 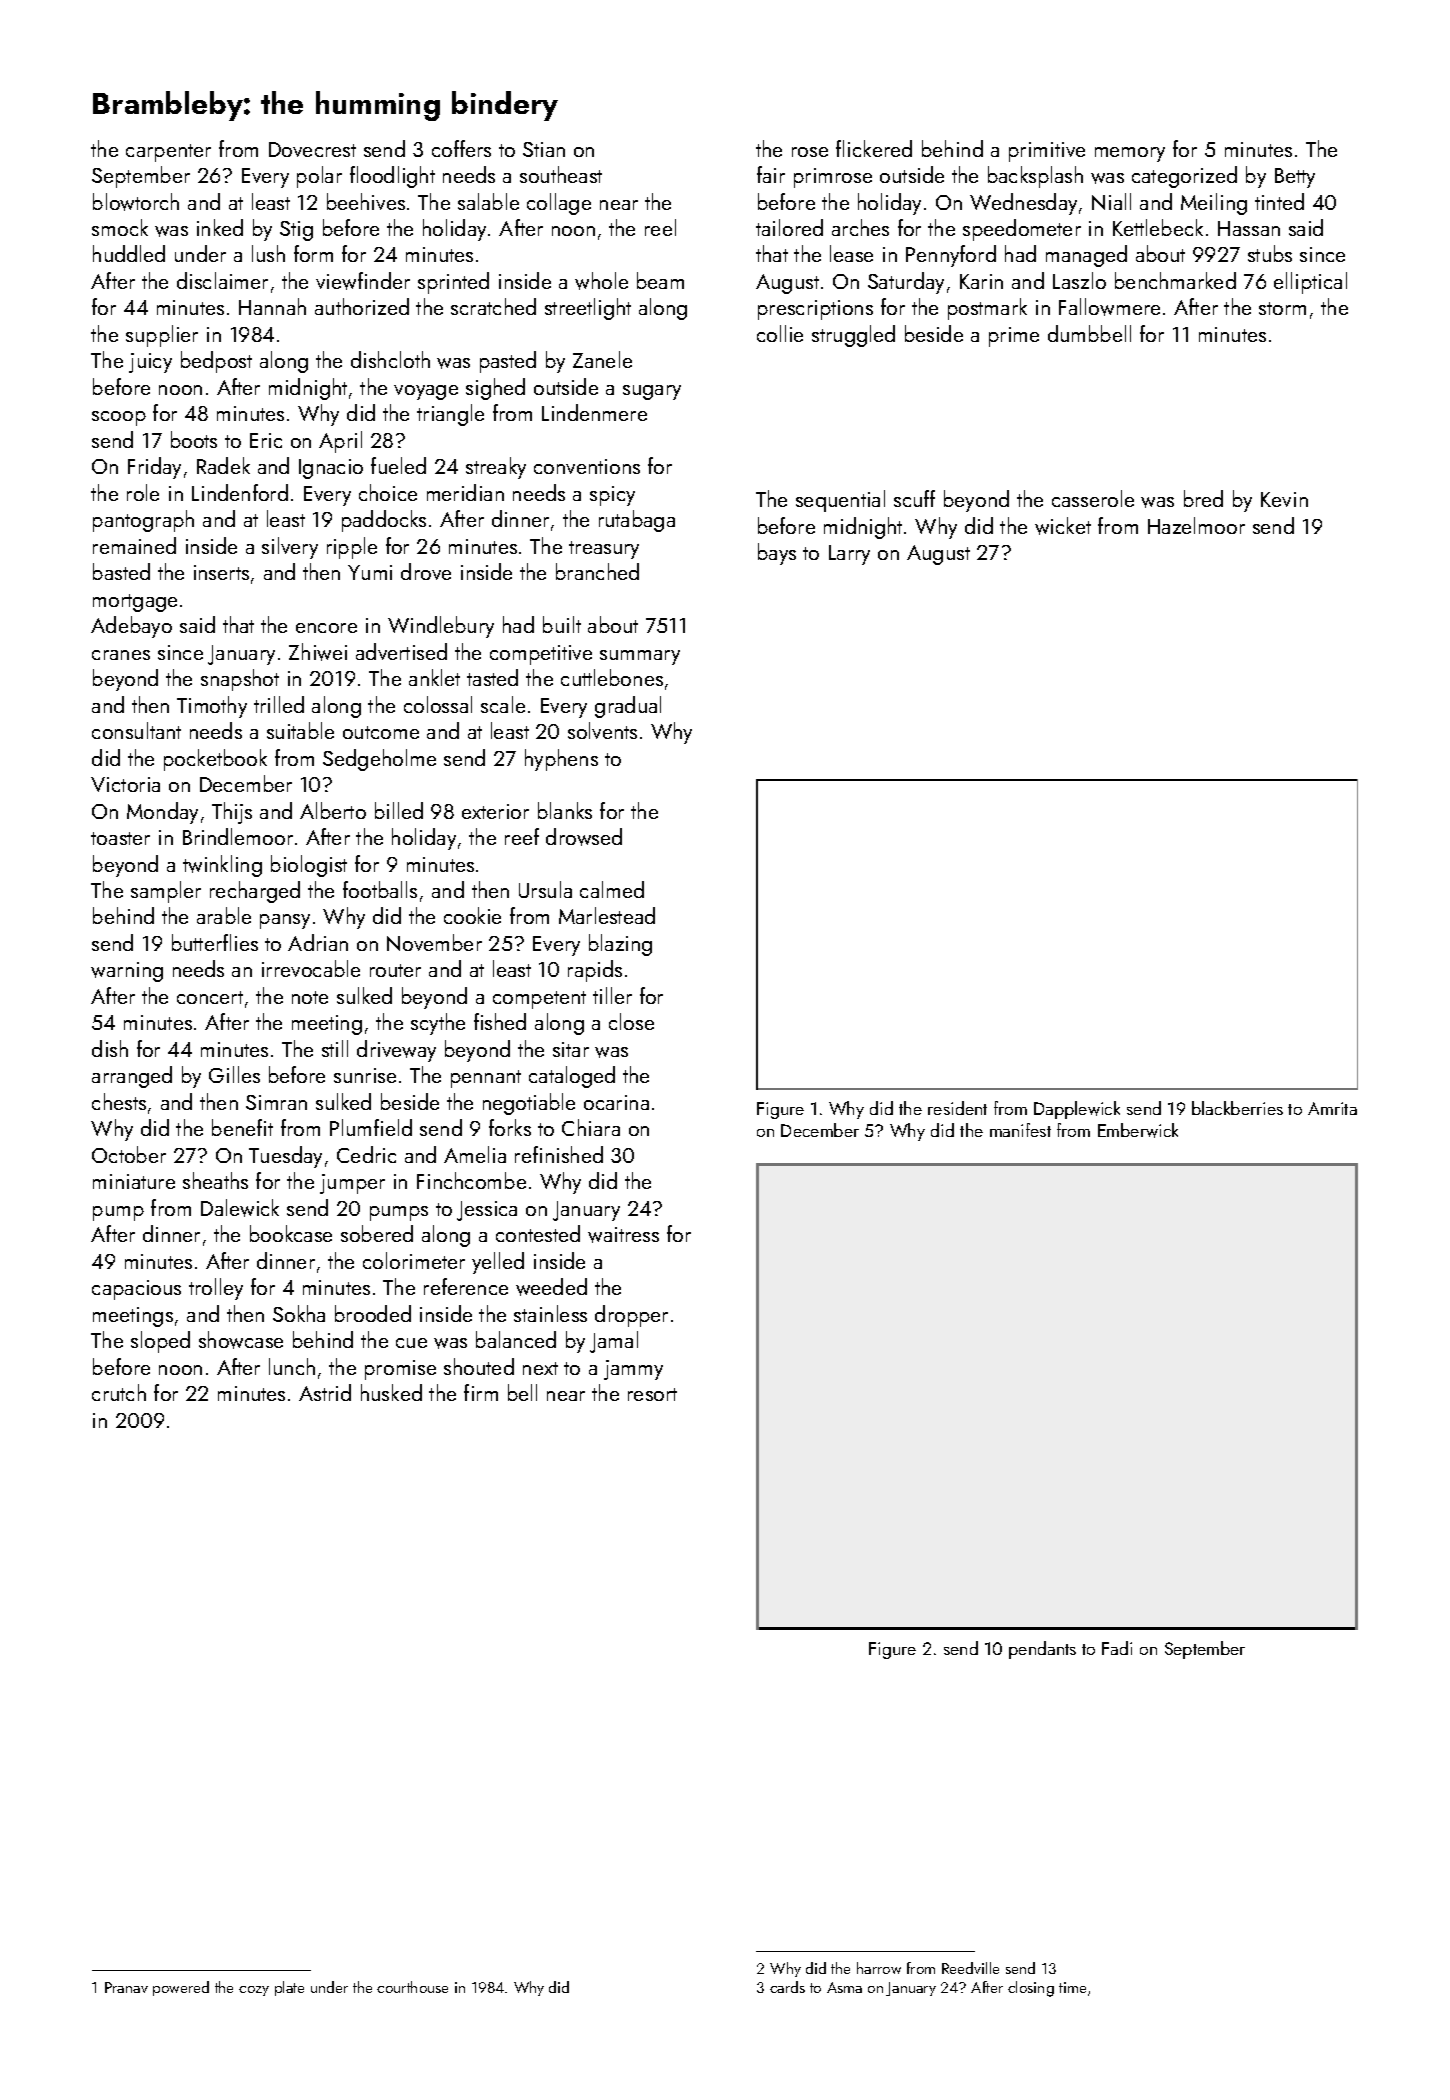 What do you see at coordinates (377, 1233) in the image?
I see `sobered` at bounding box center [377, 1233].
